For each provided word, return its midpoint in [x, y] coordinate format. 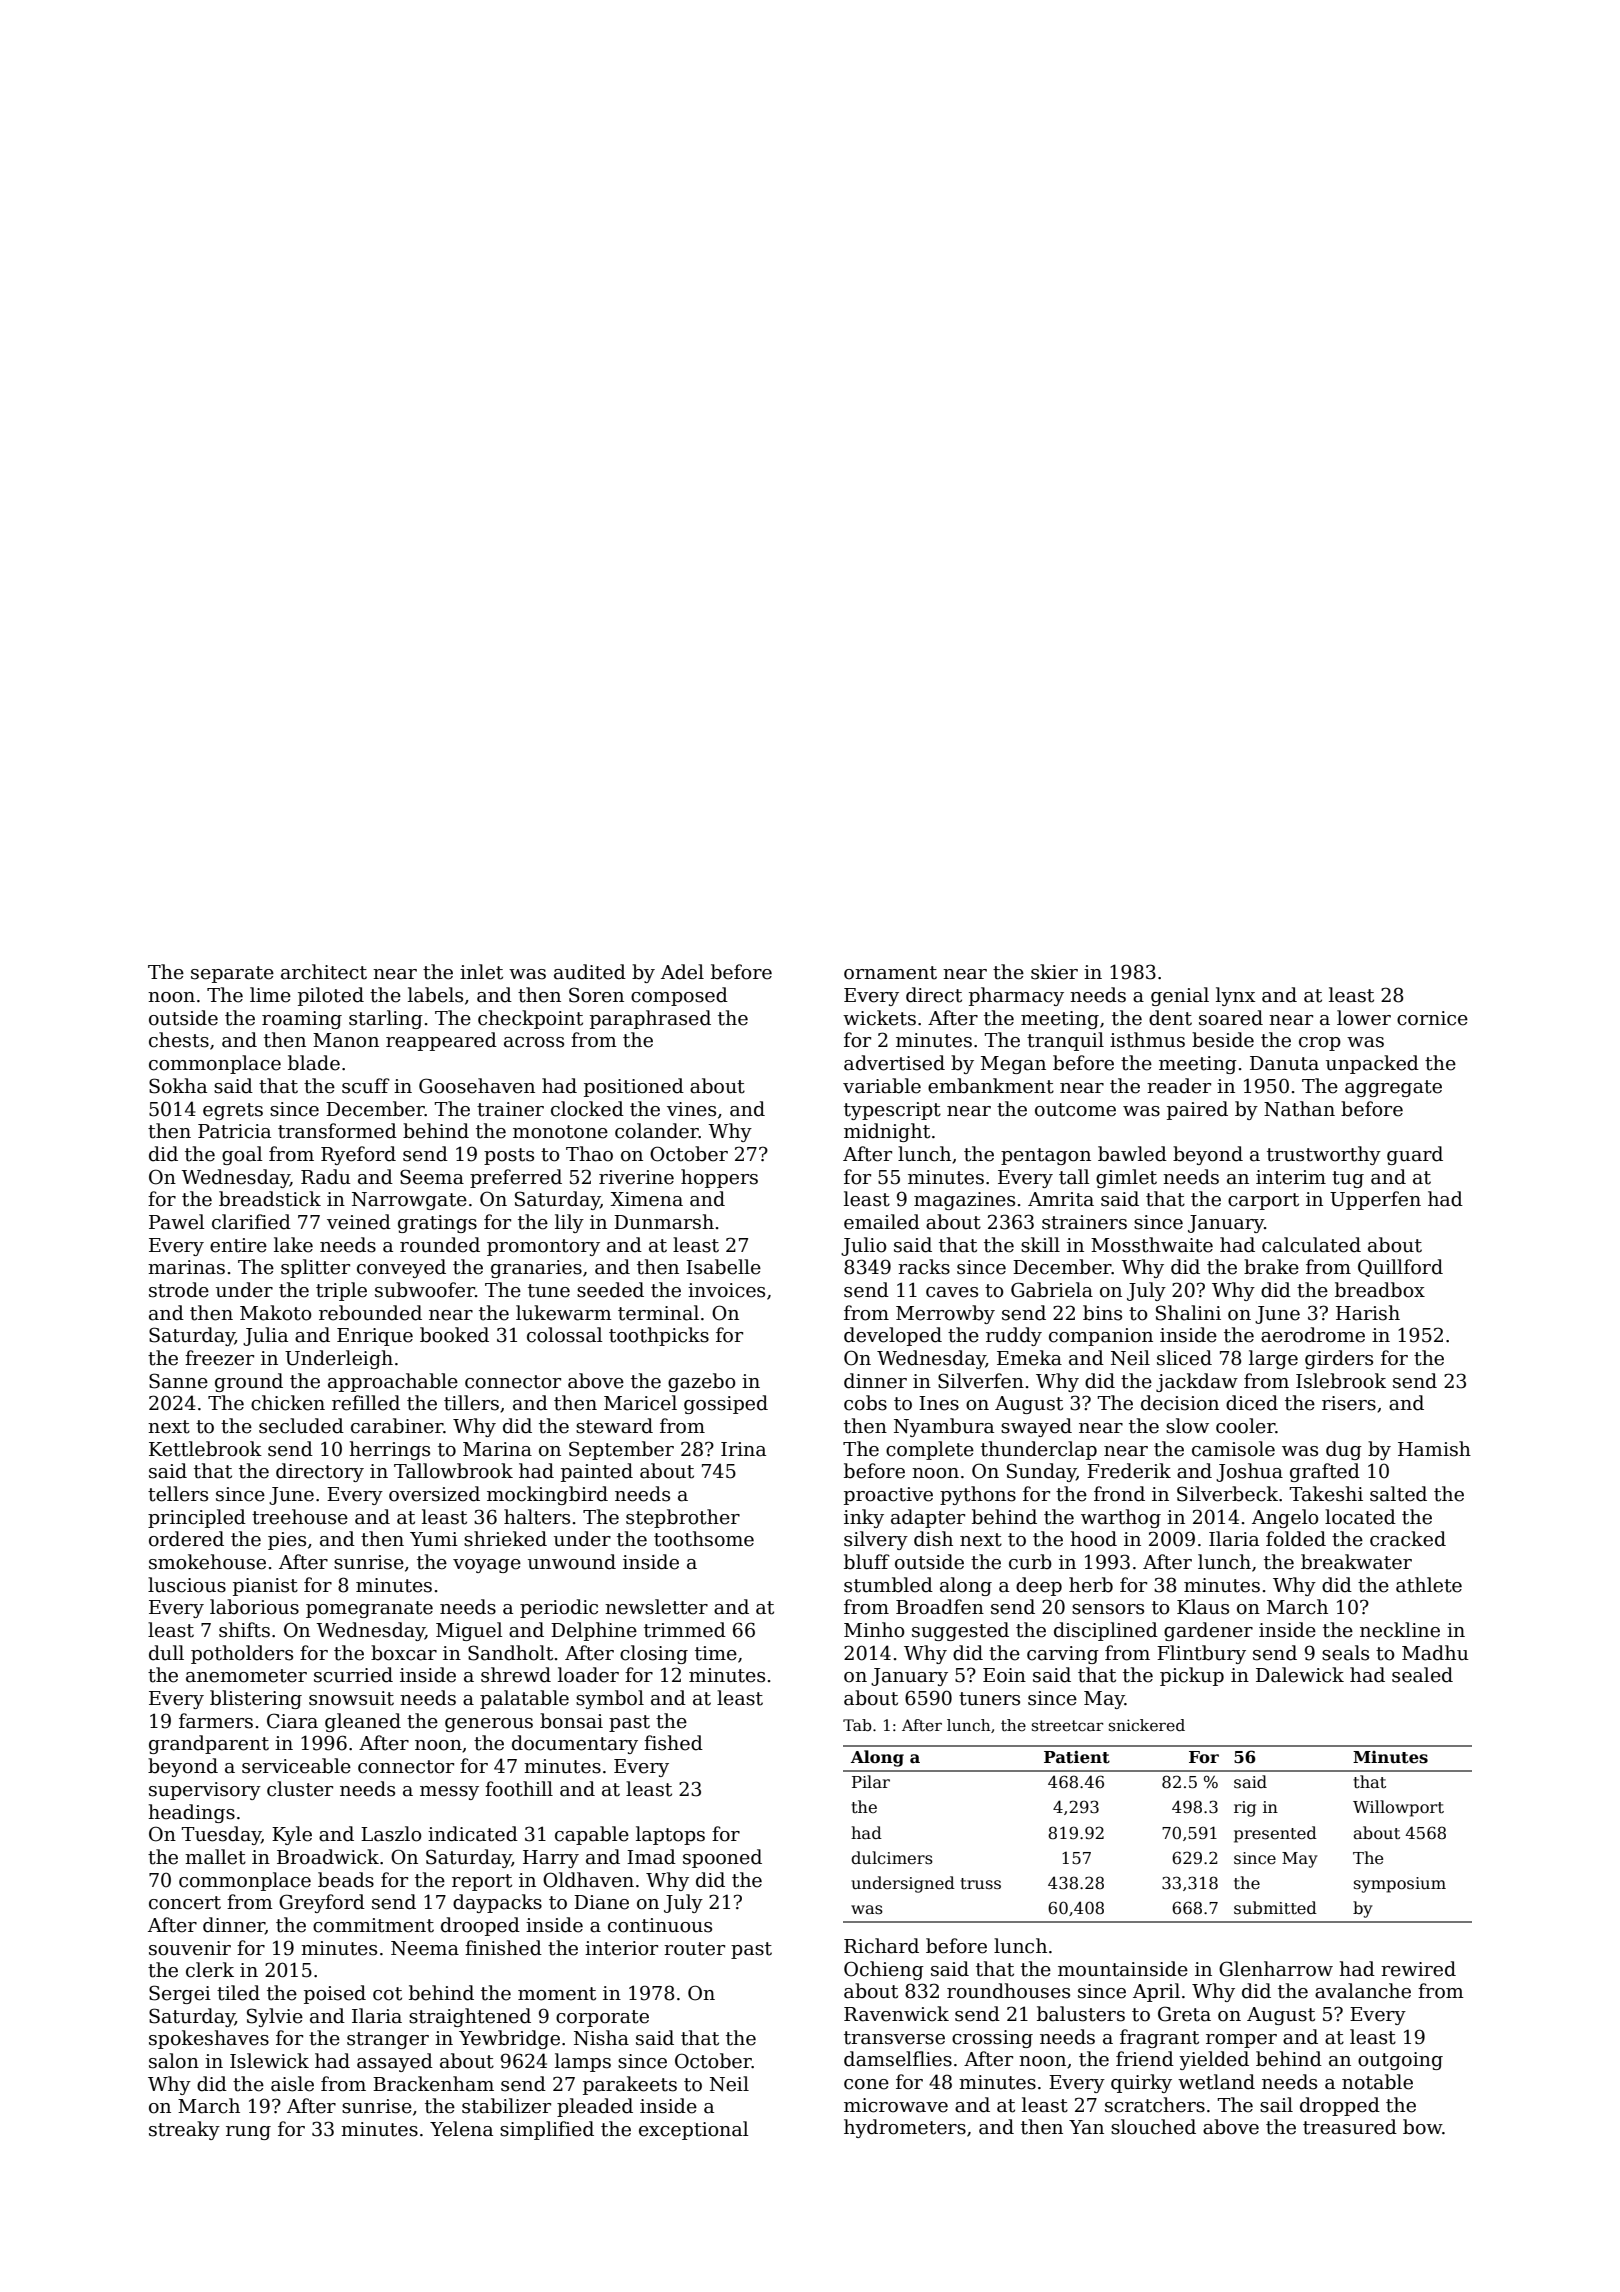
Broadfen [940, 1607]
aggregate [1393, 1088]
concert [185, 1903]
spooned [722, 1858]
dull [166, 1653]
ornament [890, 973]
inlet [481, 972]
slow [1187, 1426]
